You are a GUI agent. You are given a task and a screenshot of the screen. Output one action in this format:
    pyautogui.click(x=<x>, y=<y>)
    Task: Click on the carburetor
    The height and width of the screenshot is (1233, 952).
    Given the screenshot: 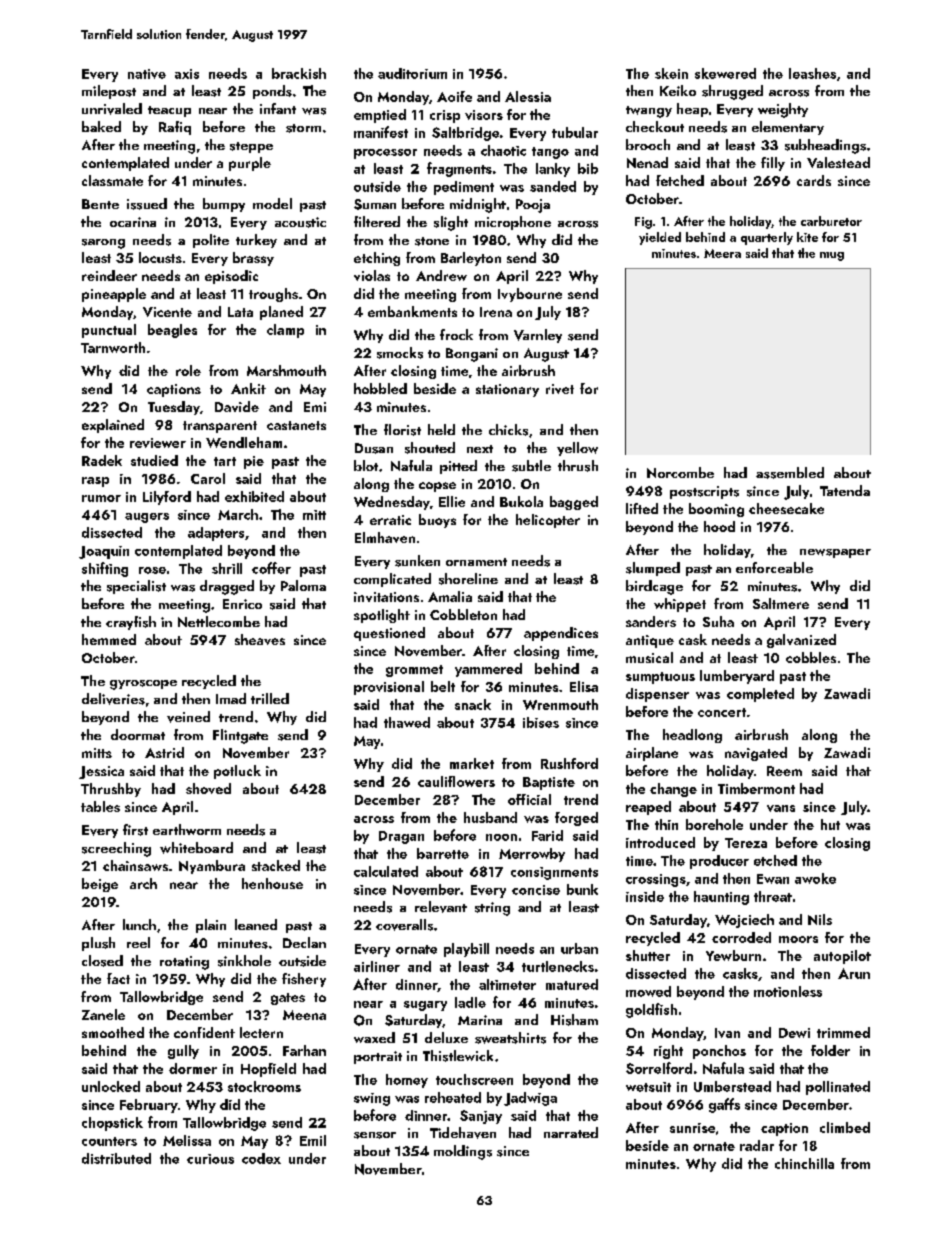 What is the action you would take?
    pyautogui.click(x=831, y=221)
